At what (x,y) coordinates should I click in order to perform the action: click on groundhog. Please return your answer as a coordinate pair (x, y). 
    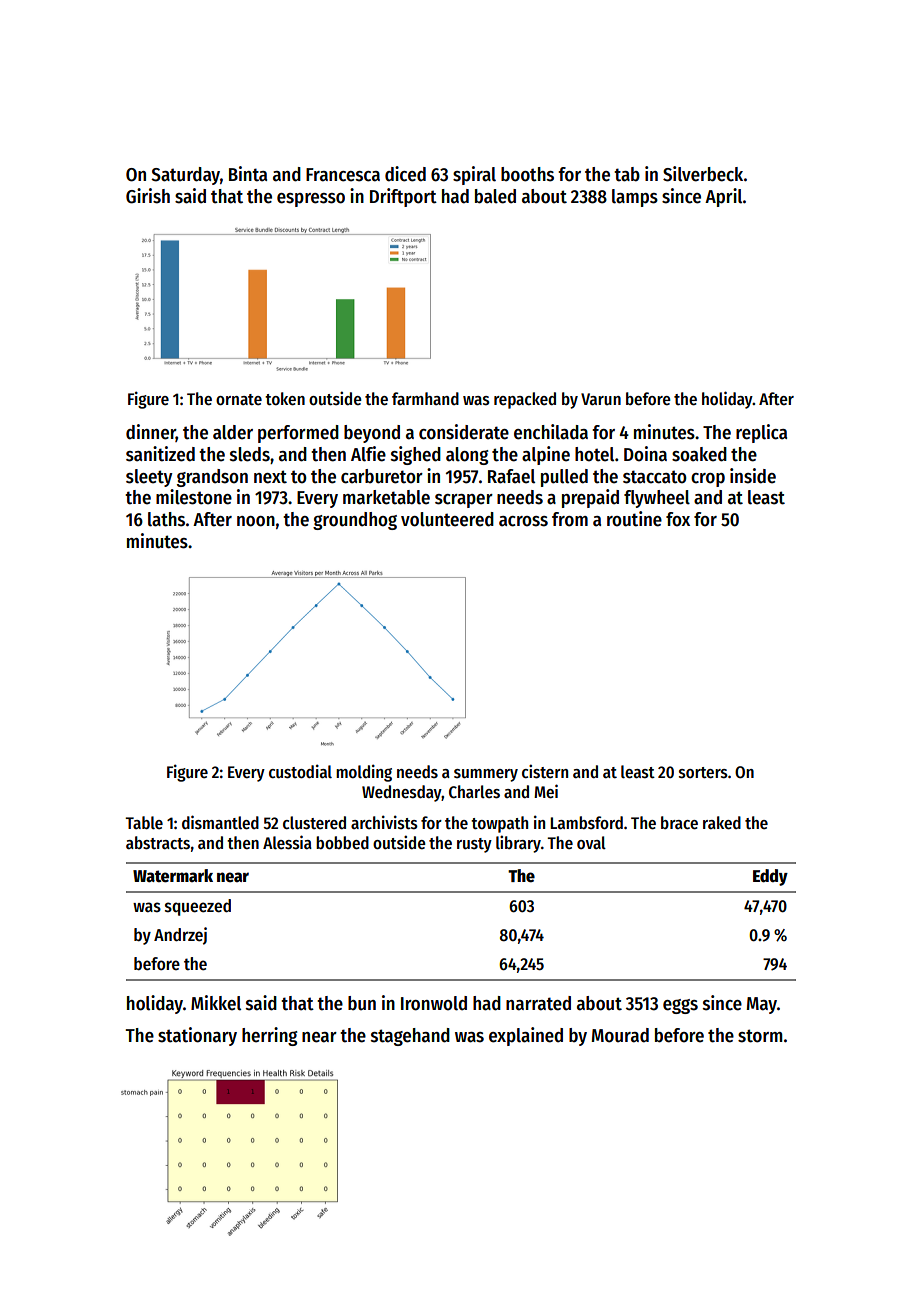
    Looking at the image, I should click on (355, 521).
